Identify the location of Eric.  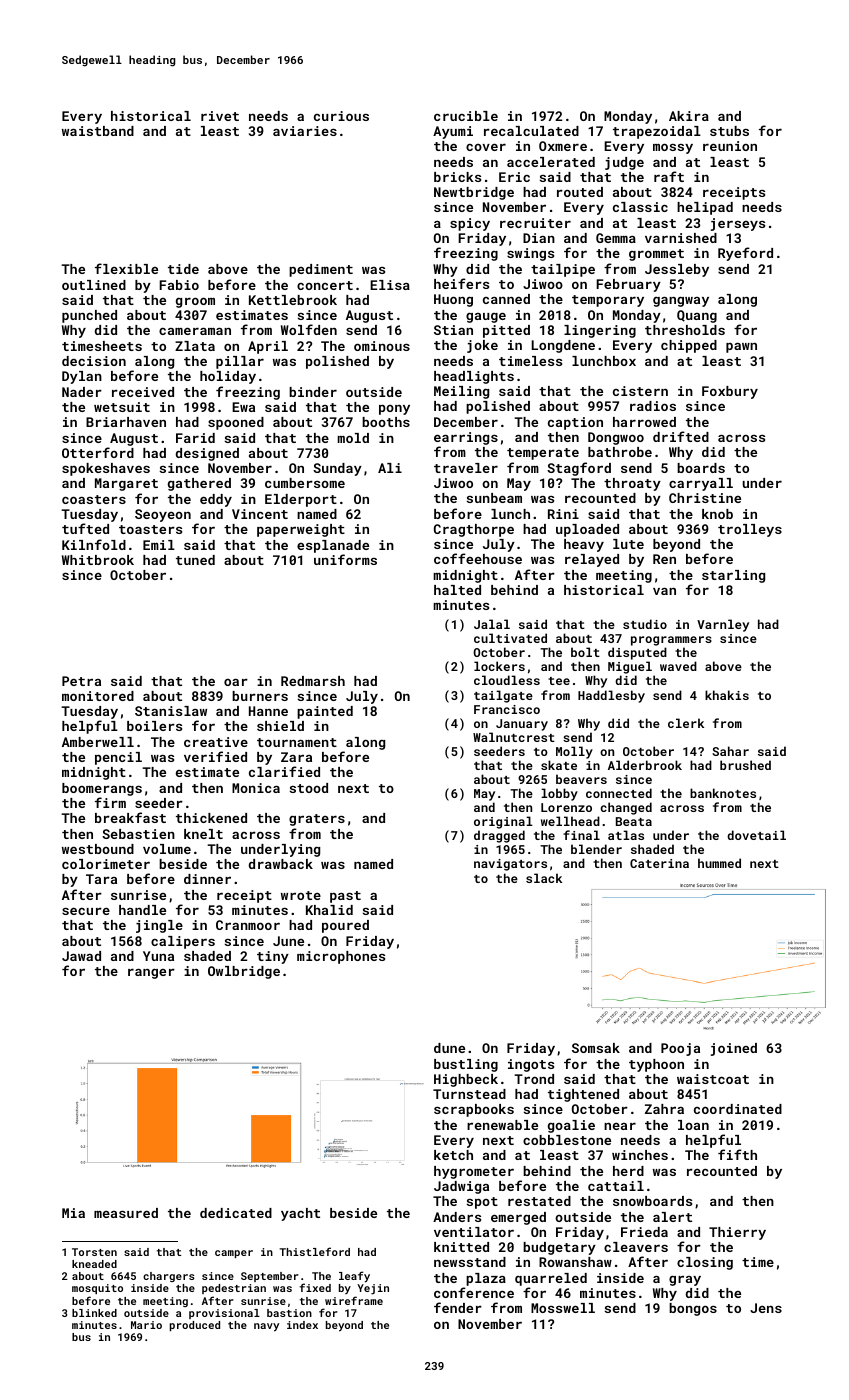
(514, 177).
